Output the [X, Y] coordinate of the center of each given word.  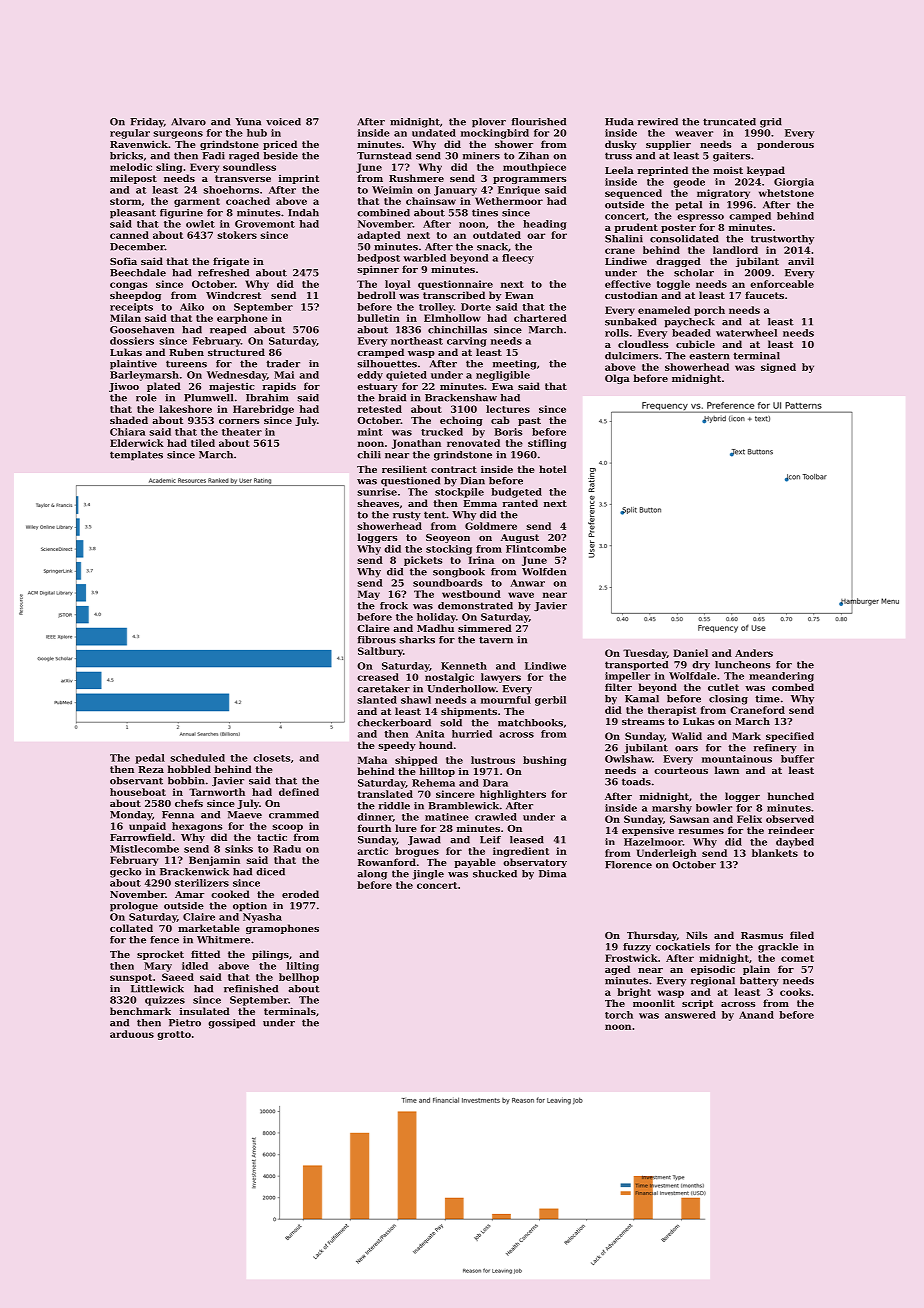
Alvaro [188, 122]
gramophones [282, 929]
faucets [764, 295]
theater [242, 432]
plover [489, 123]
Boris [508, 432]
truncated [729, 122]
